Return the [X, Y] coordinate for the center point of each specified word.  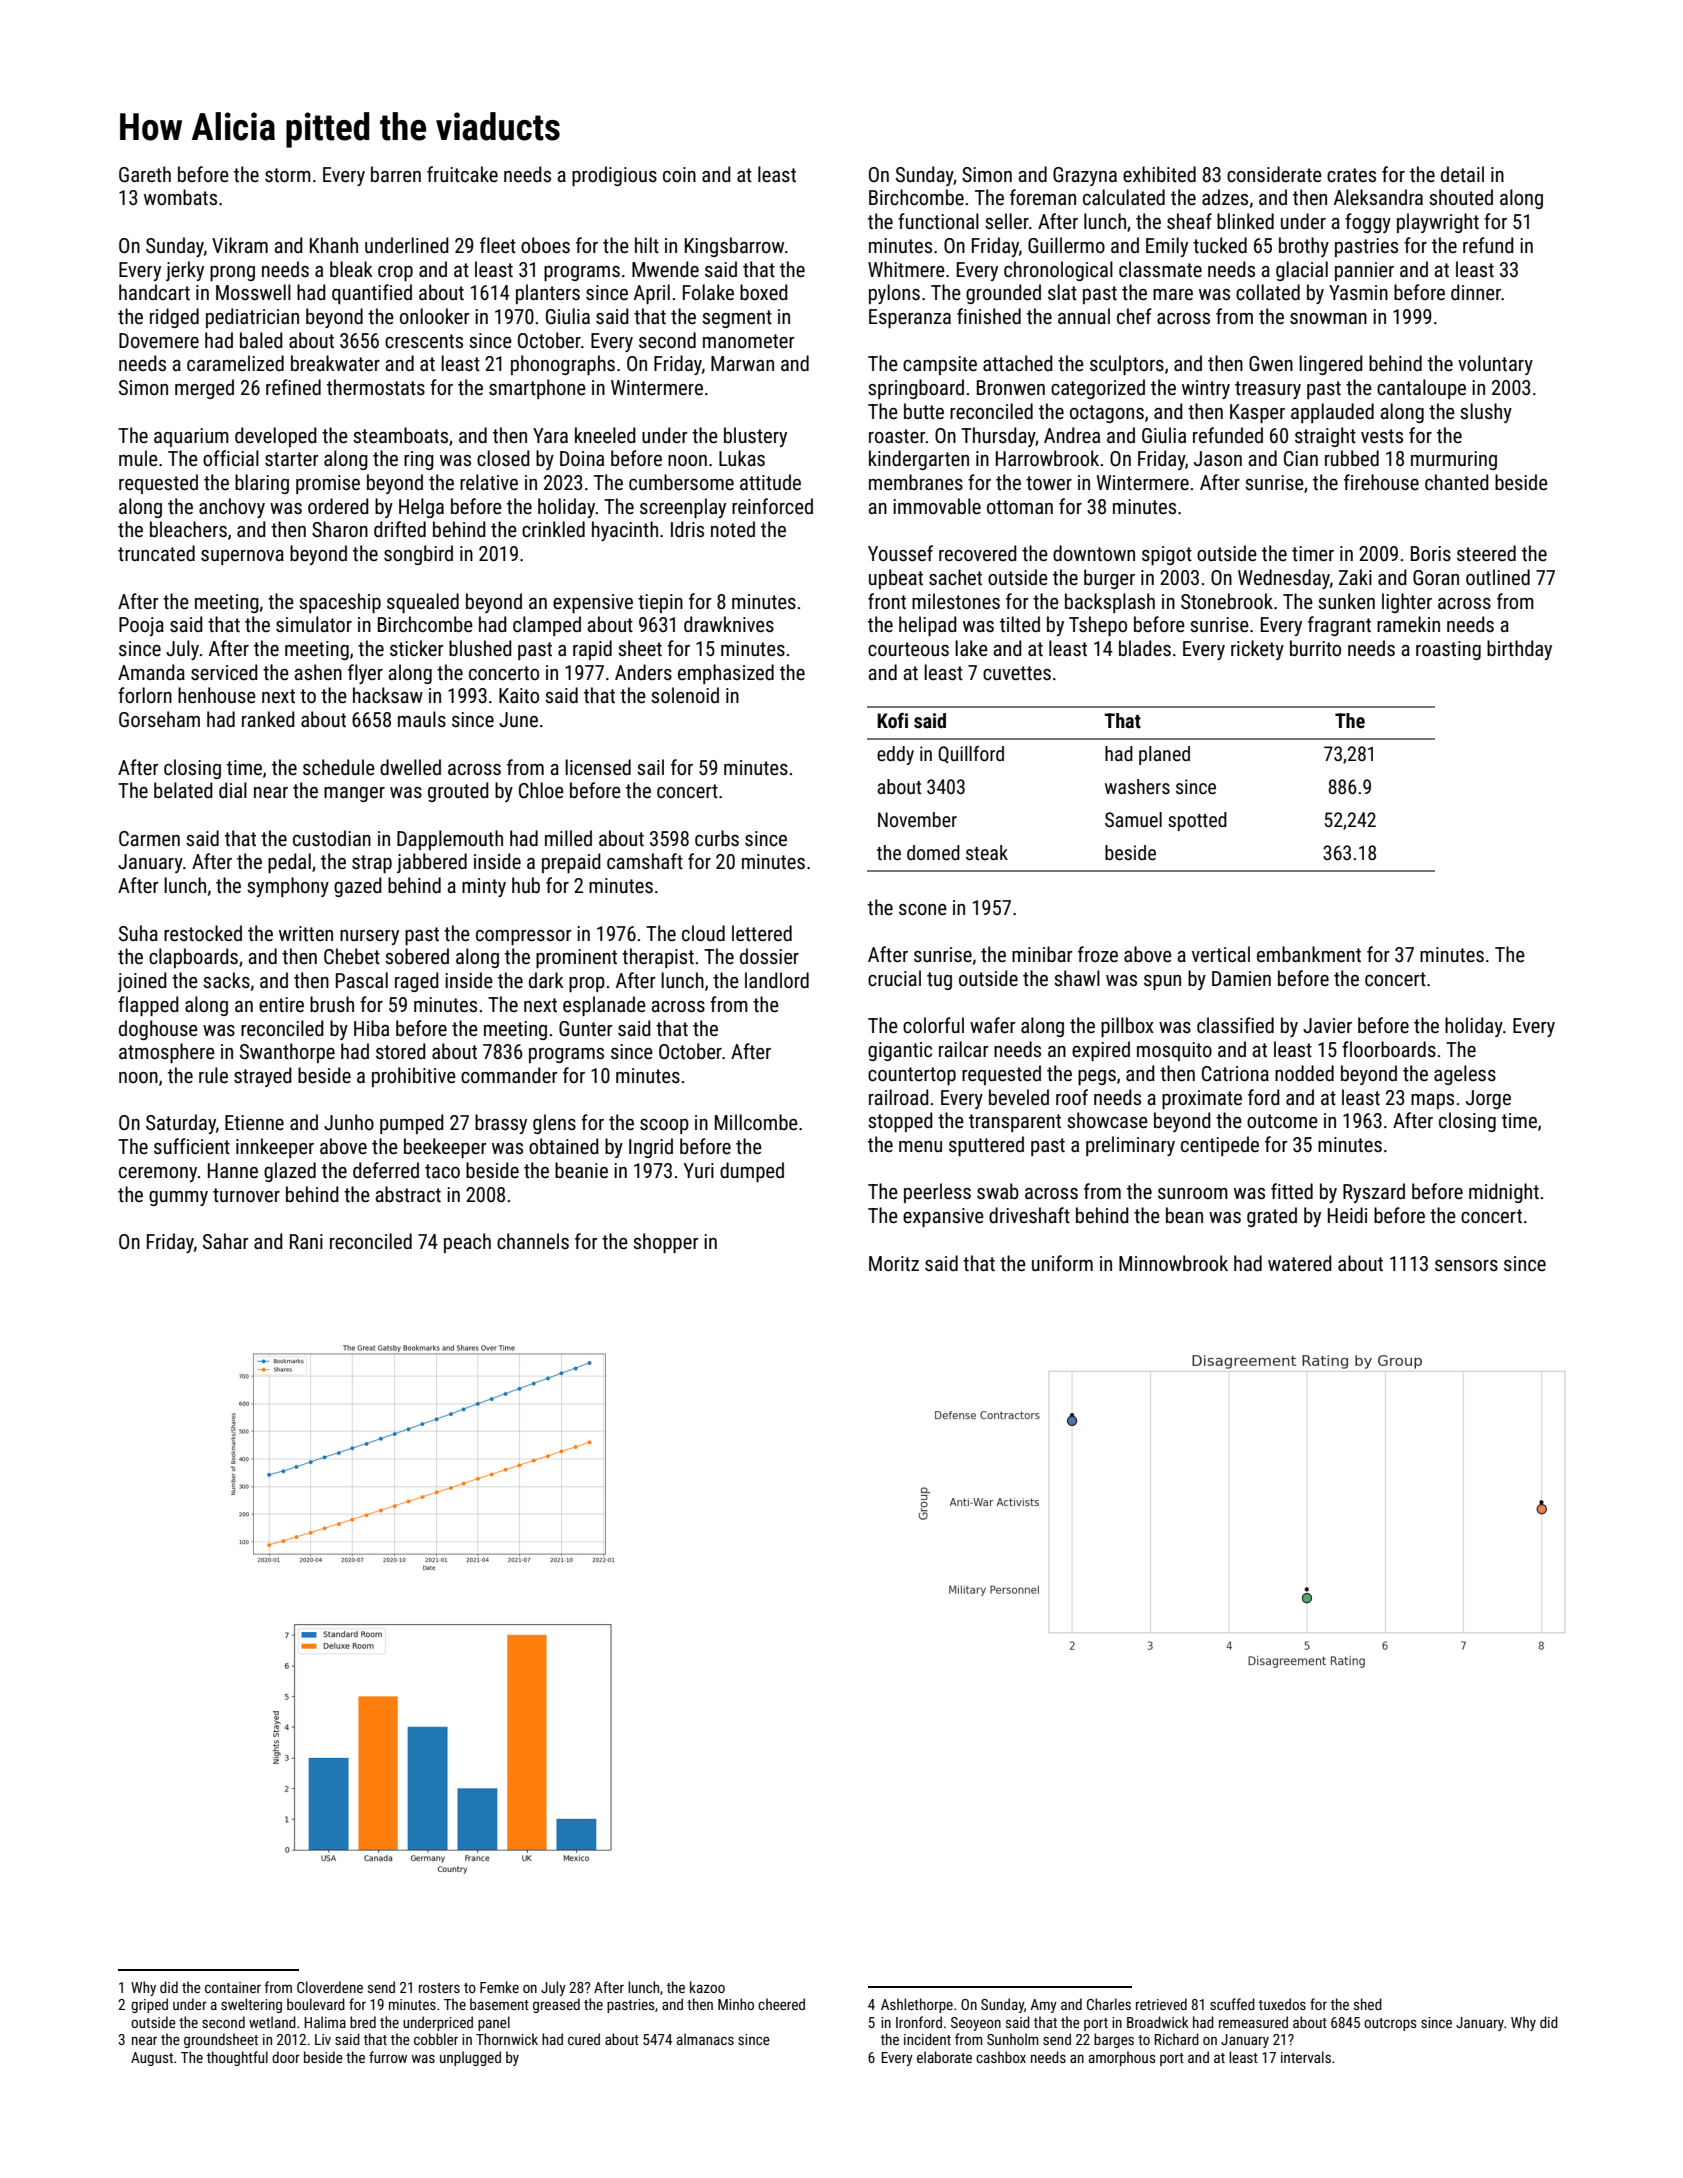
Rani [306, 1241]
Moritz [894, 1263]
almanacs [705, 2039]
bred [363, 2022]
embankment [1309, 954]
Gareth [145, 174]
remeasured [1253, 2022]
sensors [1466, 1265]
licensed [598, 767]
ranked [268, 719]
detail [1462, 174]
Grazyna [1085, 176]
